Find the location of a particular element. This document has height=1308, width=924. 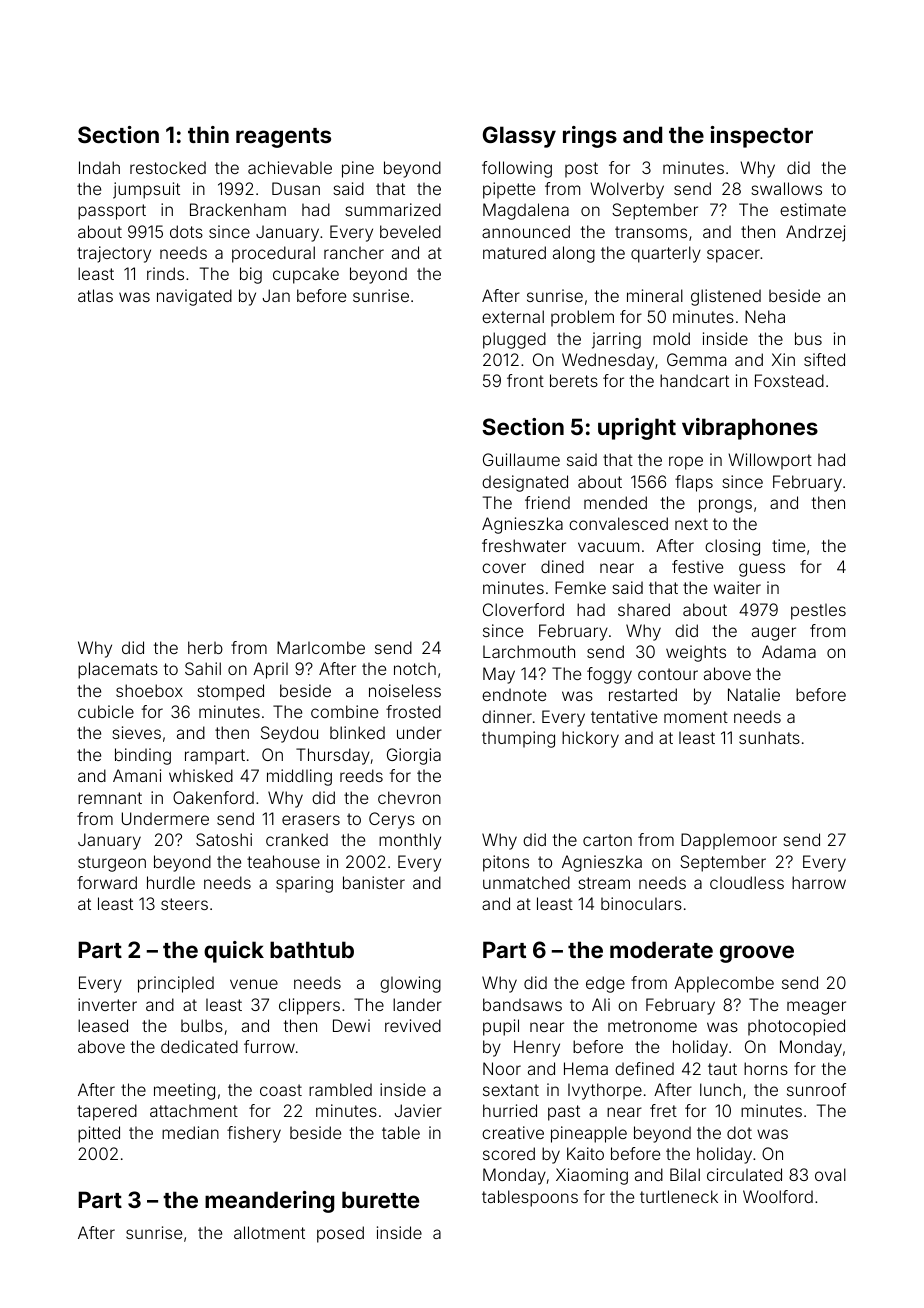

inspector is located at coordinates (762, 137).
